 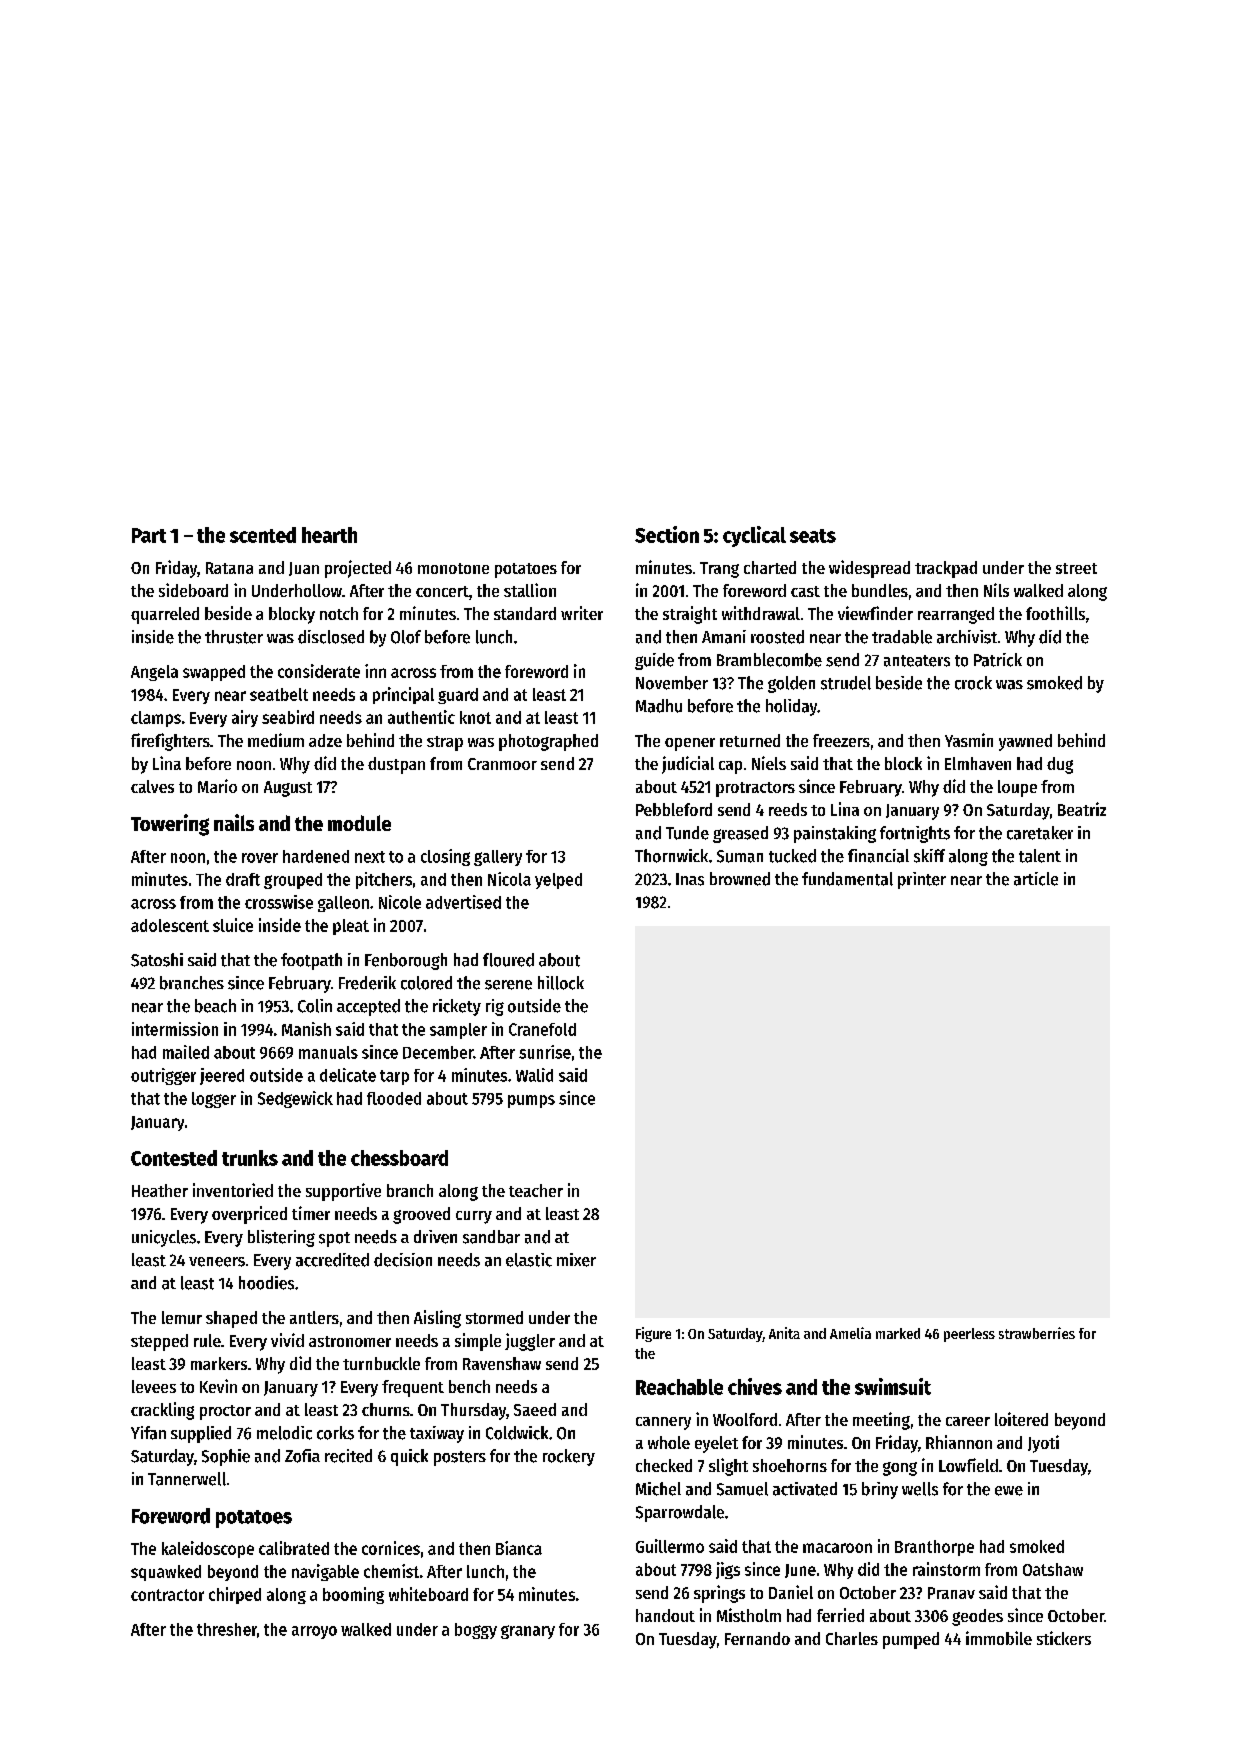 What do you see at coordinates (561, 983) in the screenshot?
I see `hillock` at bounding box center [561, 983].
